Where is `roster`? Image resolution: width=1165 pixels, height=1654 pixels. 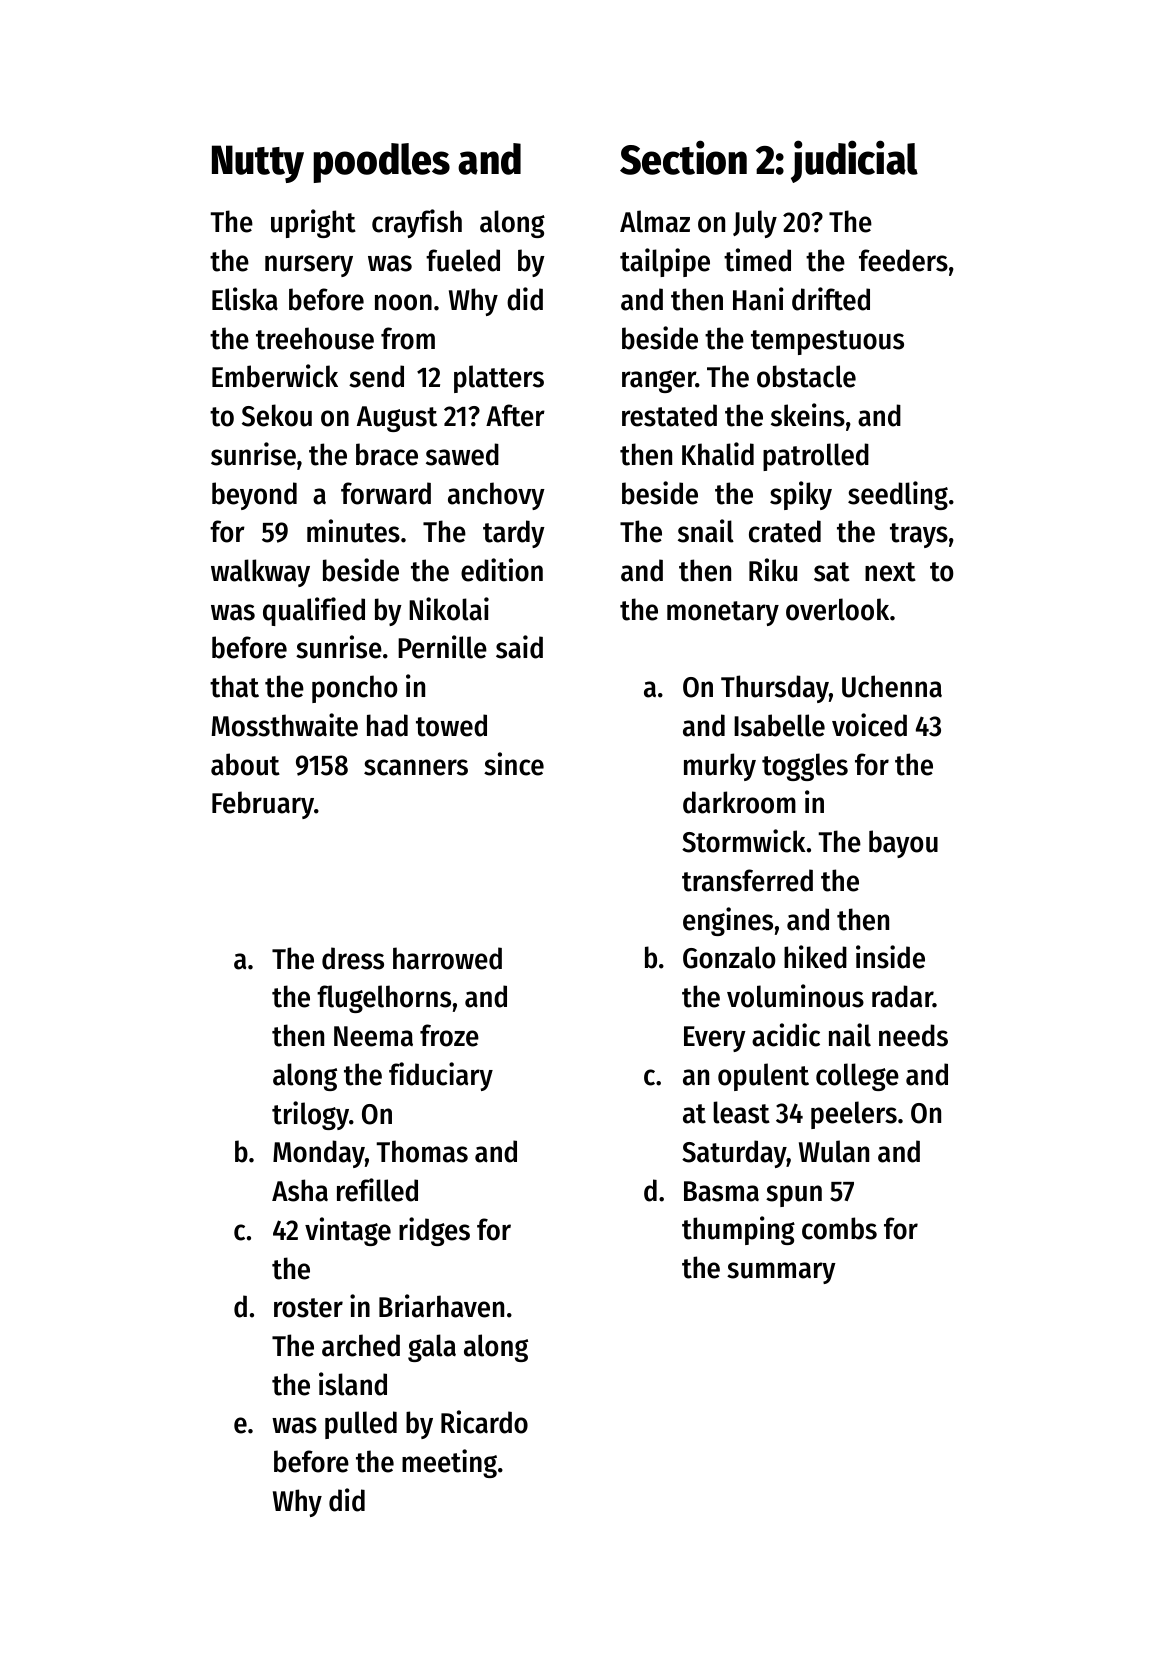 roster is located at coordinates (308, 1308).
